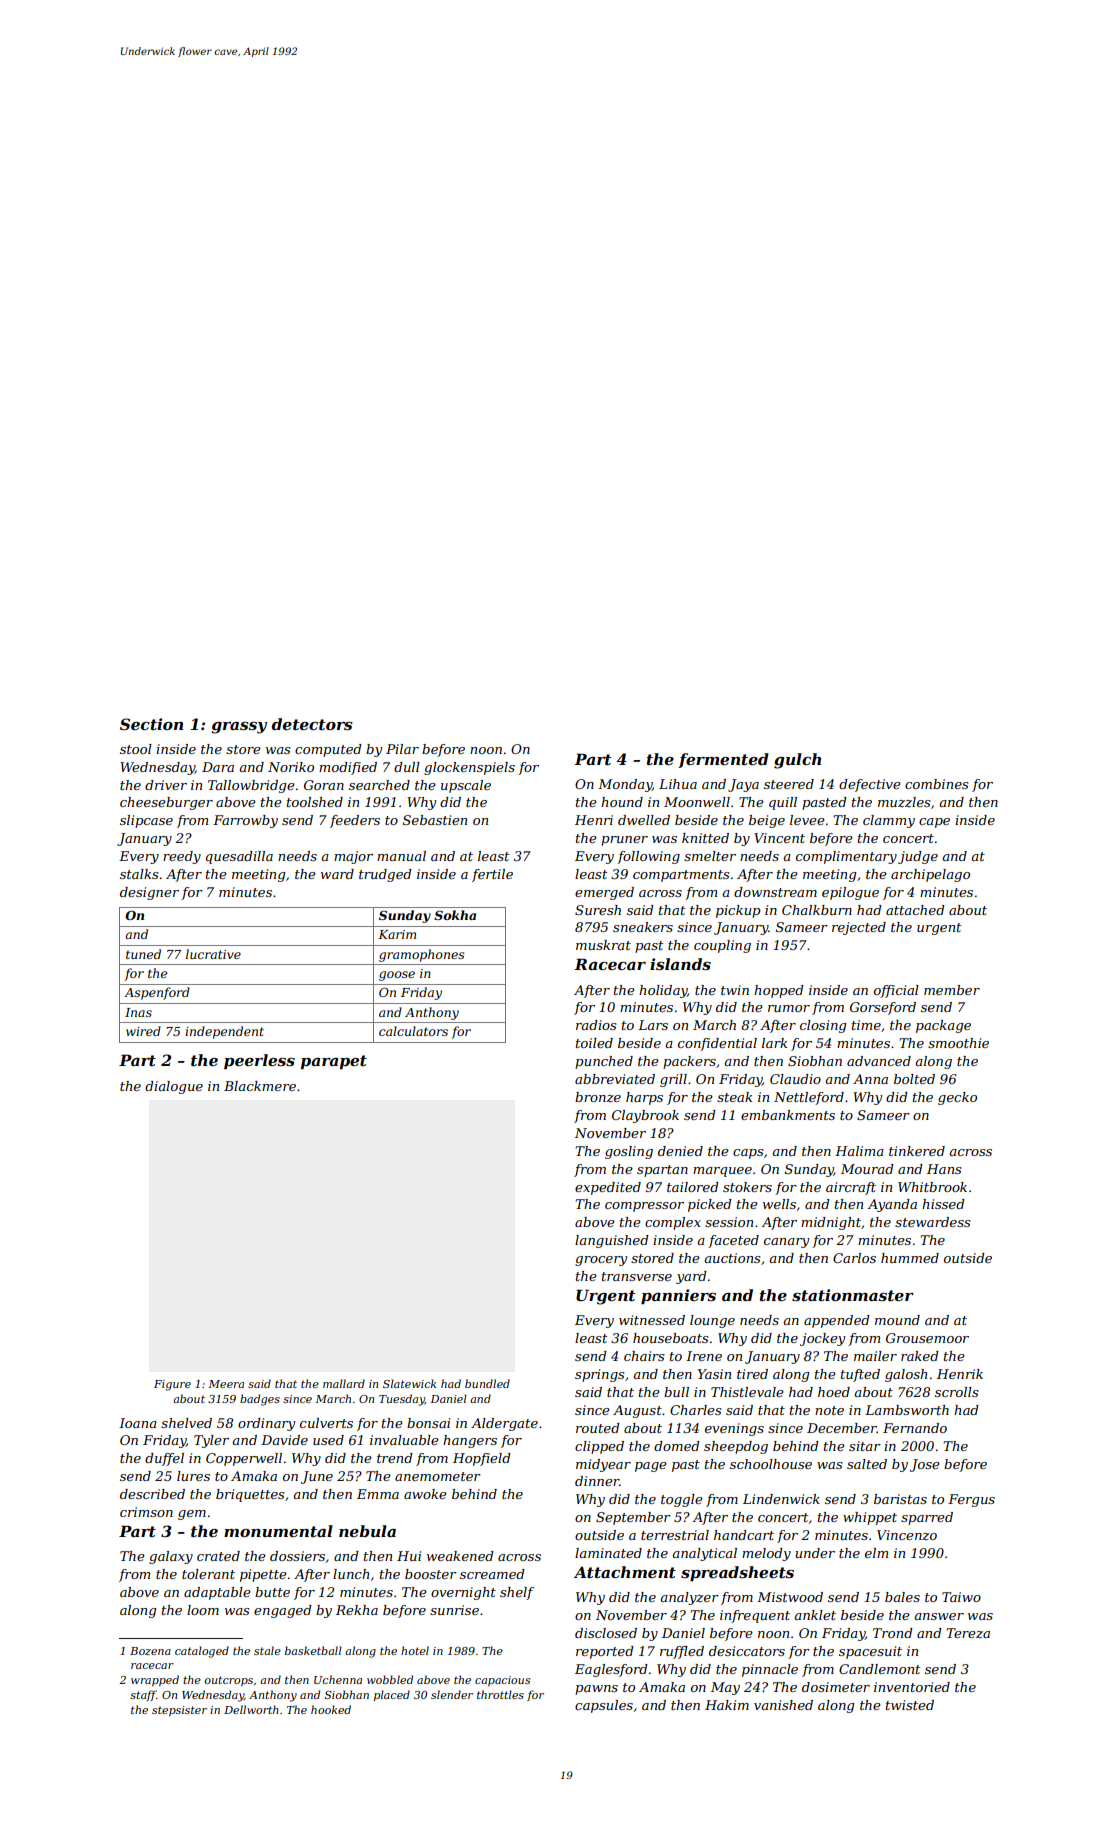 Image resolution: width=1120 pixels, height=1844 pixels. I want to click on grassy, so click(239, 728).
